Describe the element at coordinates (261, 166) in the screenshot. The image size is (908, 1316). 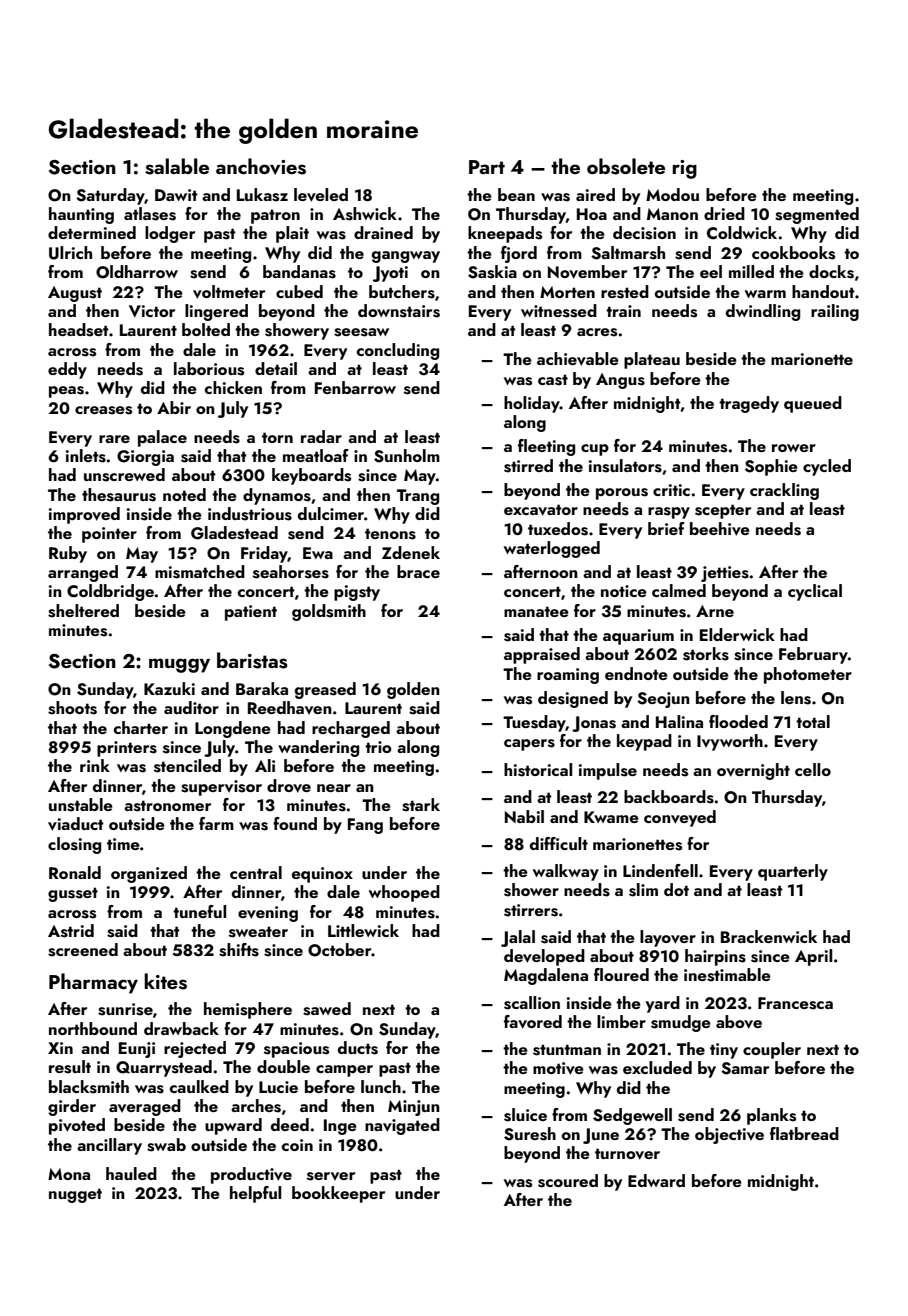
I see `anchovies` at that location.
